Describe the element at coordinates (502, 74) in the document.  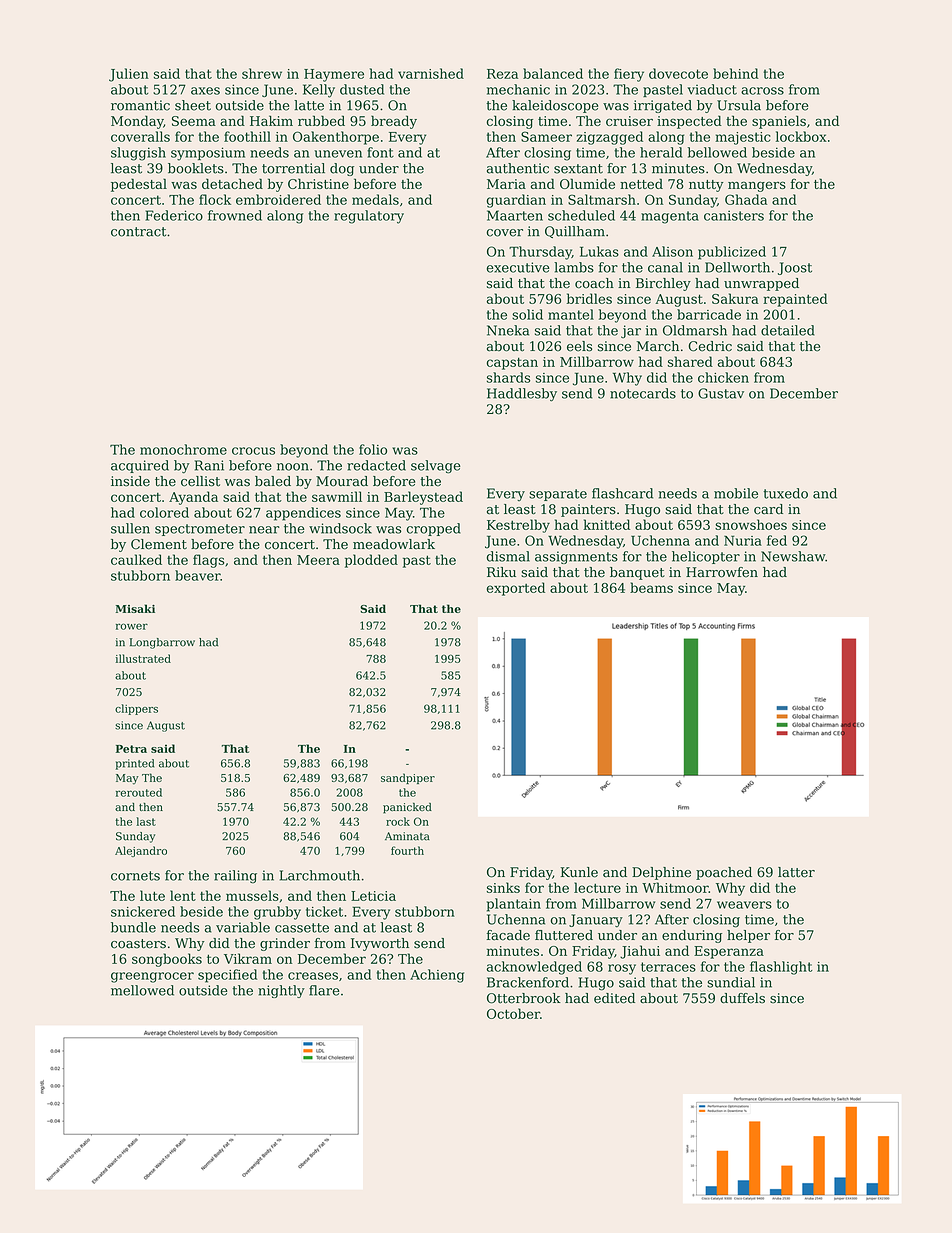
I see `Reza` at that location.
